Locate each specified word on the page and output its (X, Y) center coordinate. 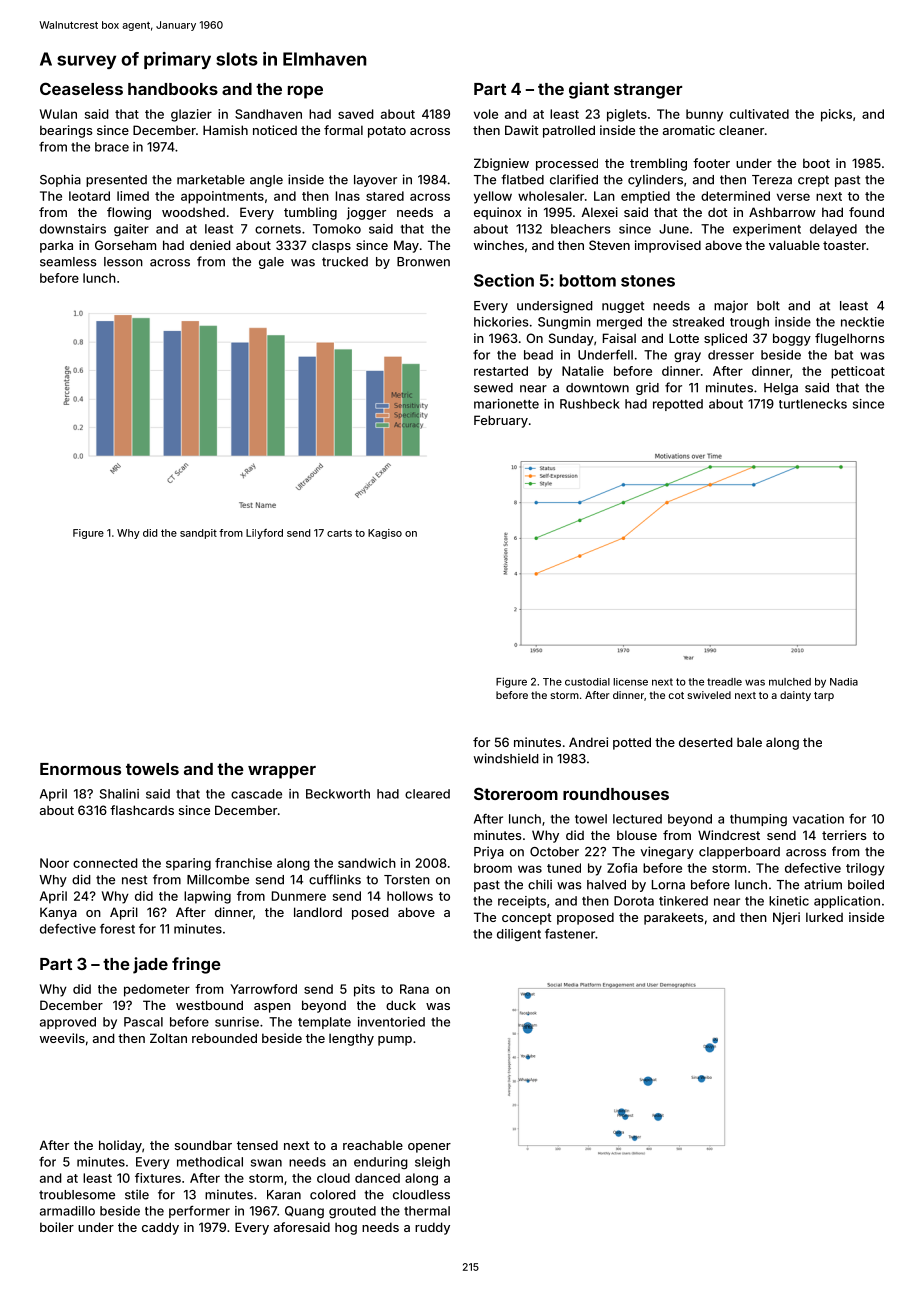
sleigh (432, 1163)
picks (836, 115)
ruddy (432, 1228)
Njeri (786, 918)
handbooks (173, 89)
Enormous (80, 769)
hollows (410, 896)
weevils (62, 1038)
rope (305, 92)
